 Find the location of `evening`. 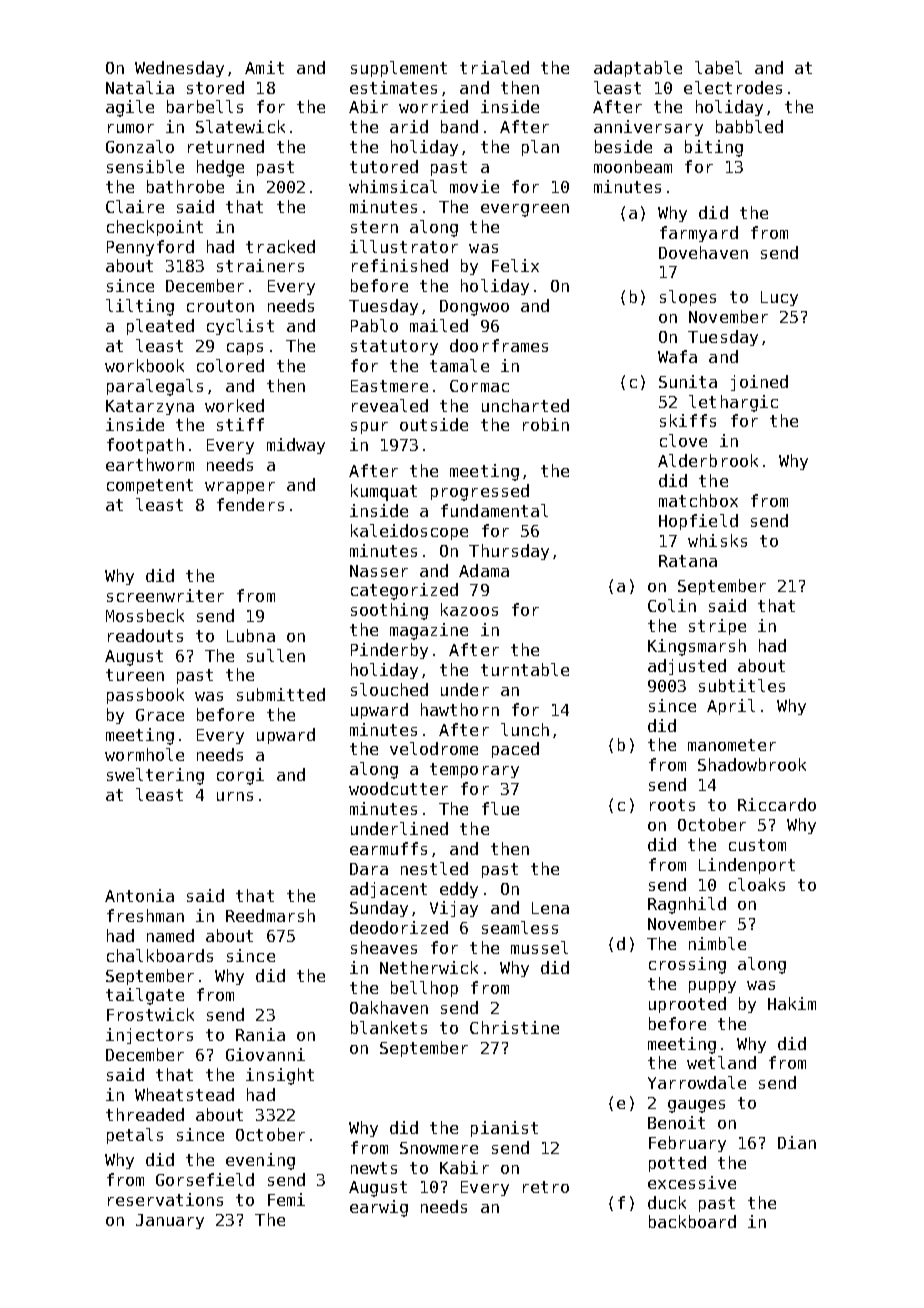

evening is located at coordinates (260, 1161).
